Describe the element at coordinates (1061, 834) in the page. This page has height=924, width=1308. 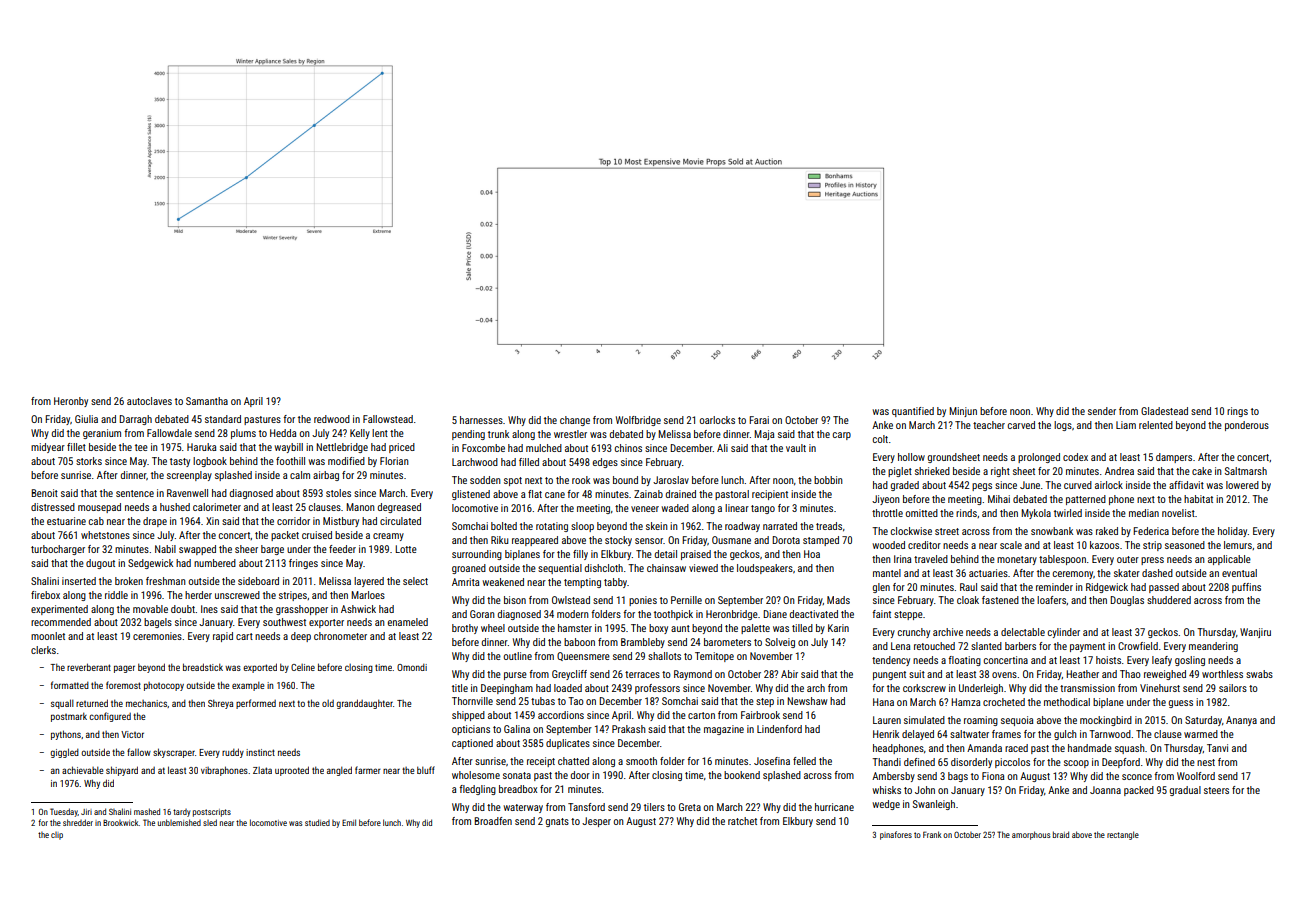
I see `braid` at that location.
